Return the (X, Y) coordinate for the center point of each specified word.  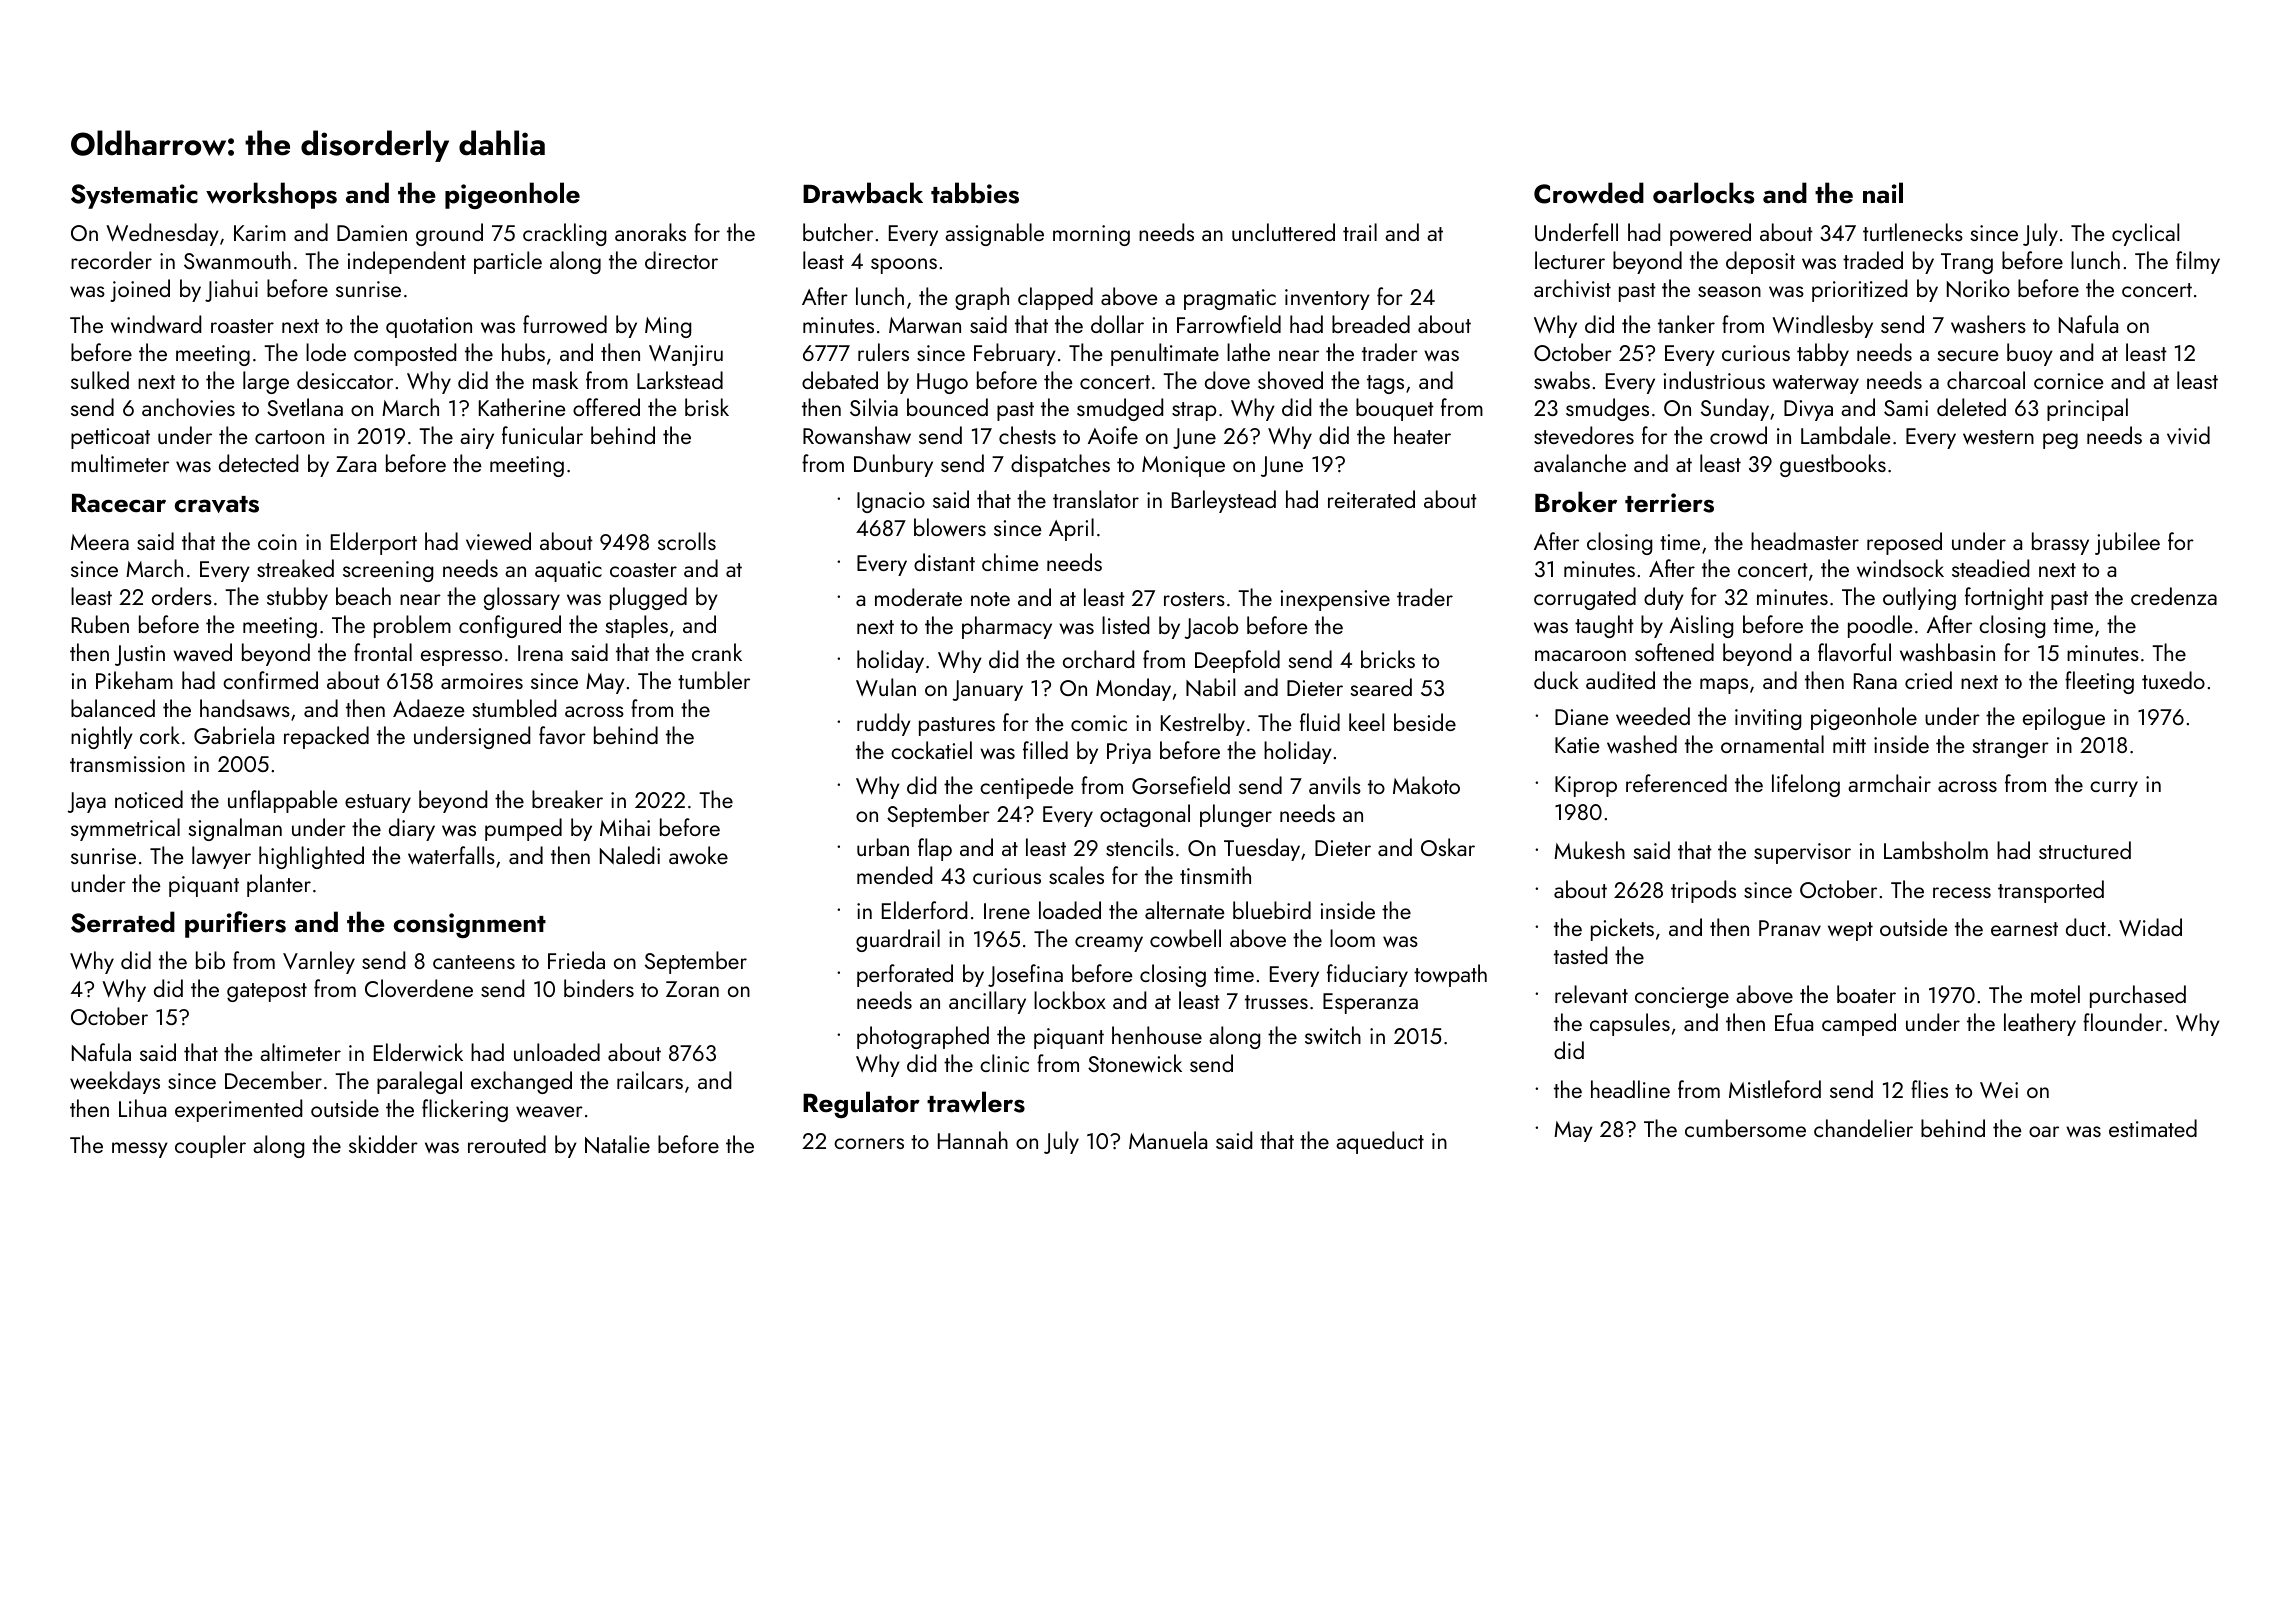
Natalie (617, 1144)
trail (1360, 232)
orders (182, 596)
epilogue (2064, 718)
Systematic (134, 196)
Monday (1133, 689)
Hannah (973, 1140)
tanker (1686, 324)
